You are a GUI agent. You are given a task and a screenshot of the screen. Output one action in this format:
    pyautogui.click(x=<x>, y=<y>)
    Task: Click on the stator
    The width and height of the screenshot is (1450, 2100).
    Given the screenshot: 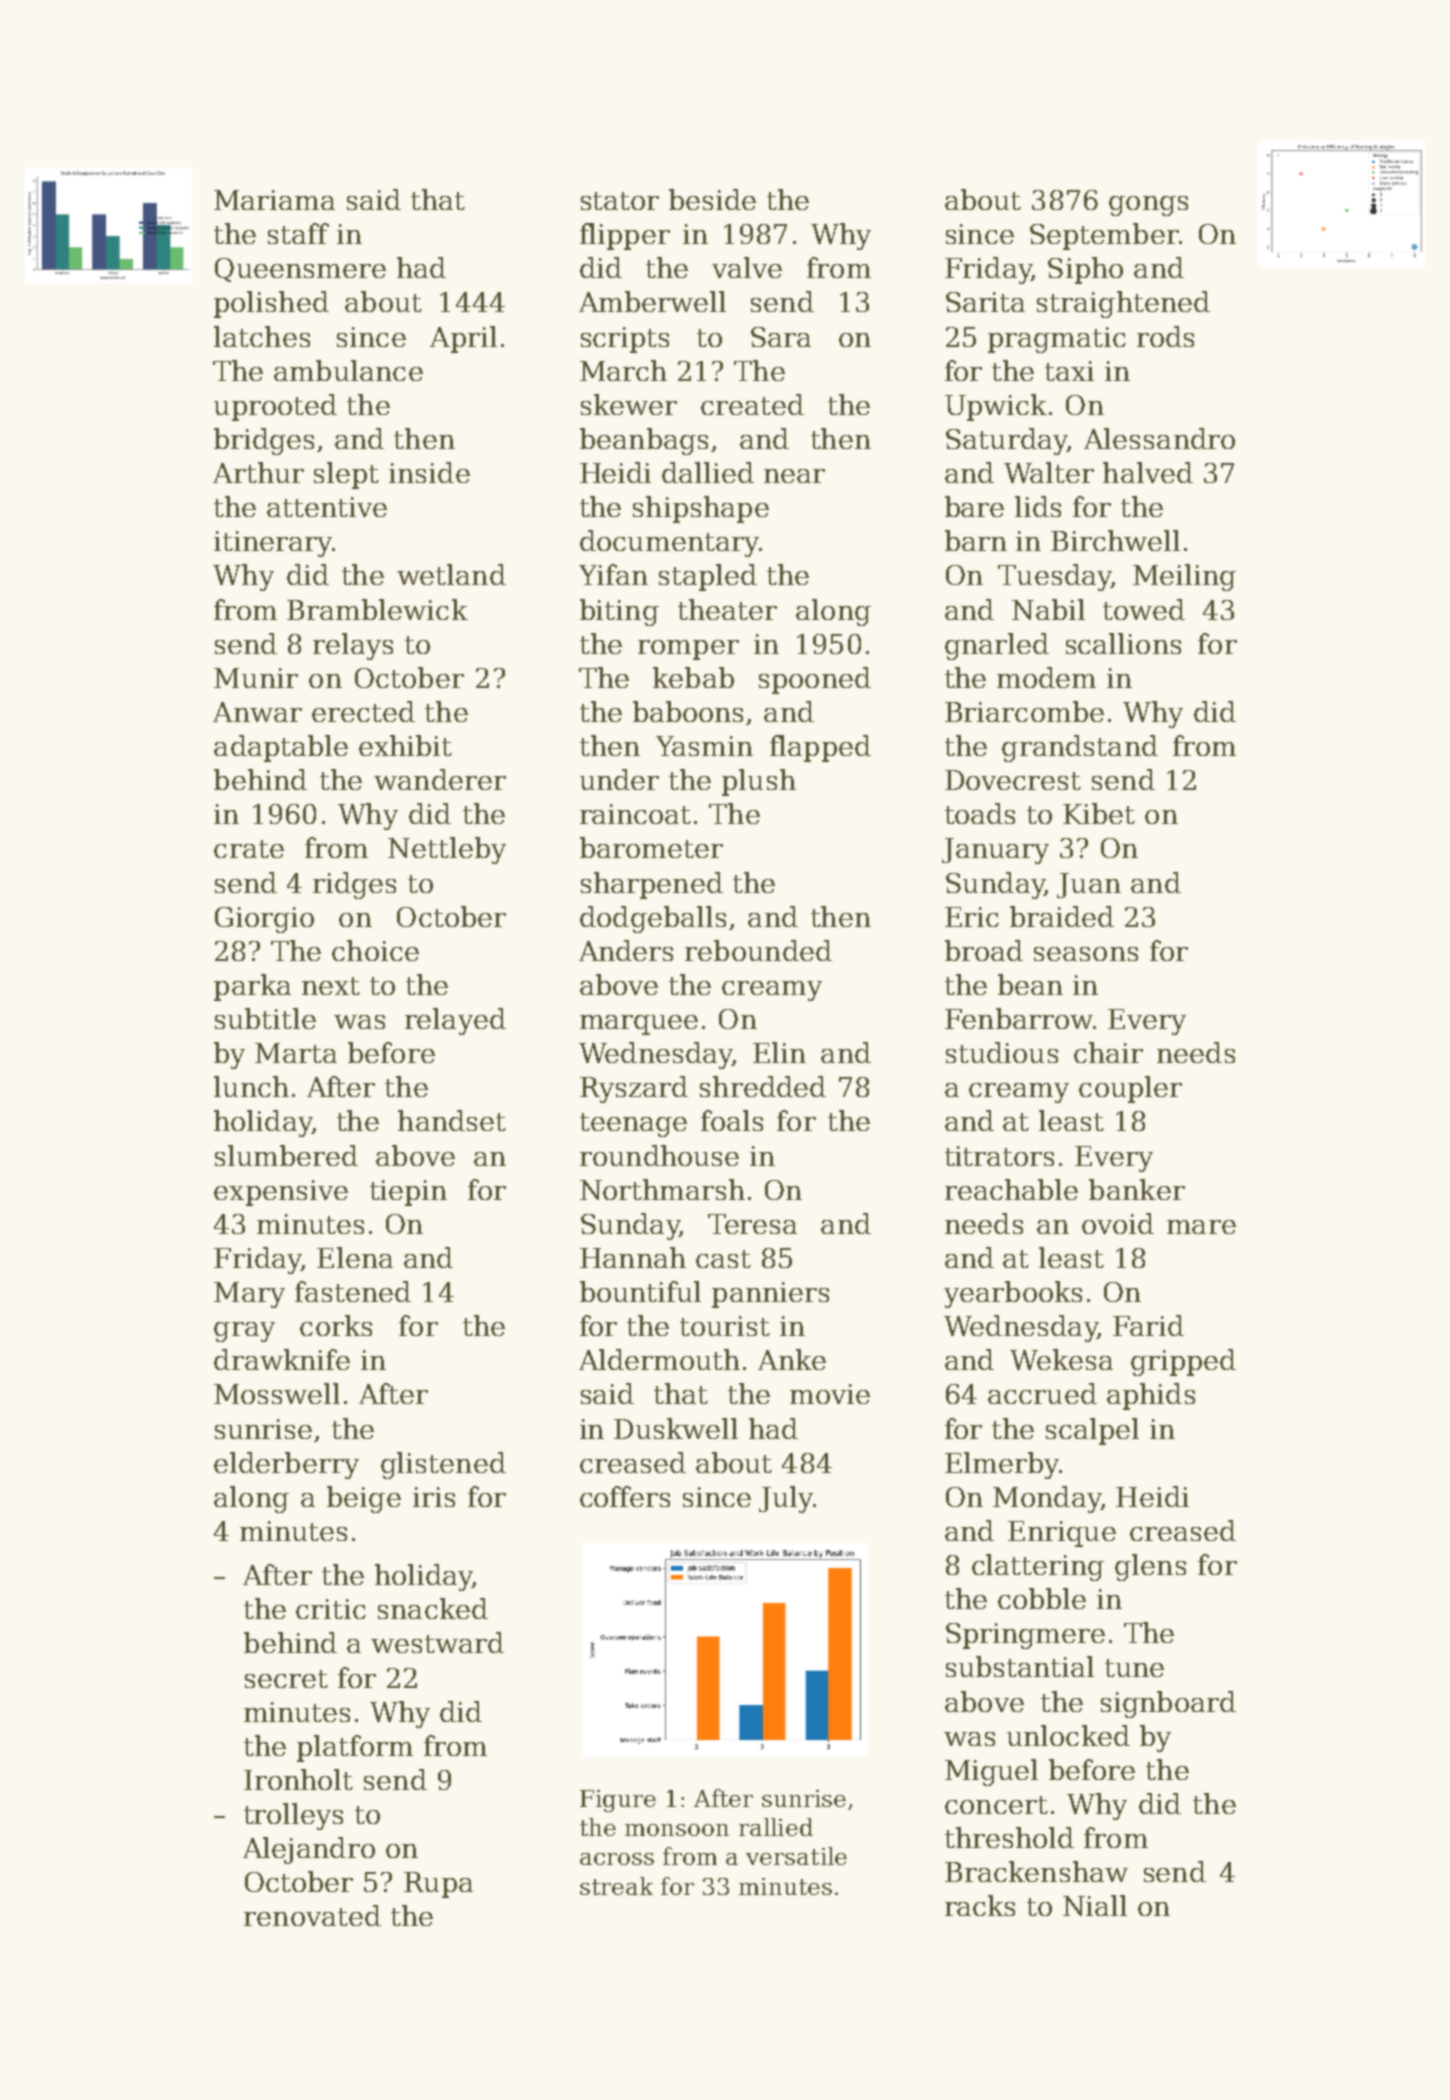 What is the action you would take?
    pyautogui.click(x=620, y=201)
